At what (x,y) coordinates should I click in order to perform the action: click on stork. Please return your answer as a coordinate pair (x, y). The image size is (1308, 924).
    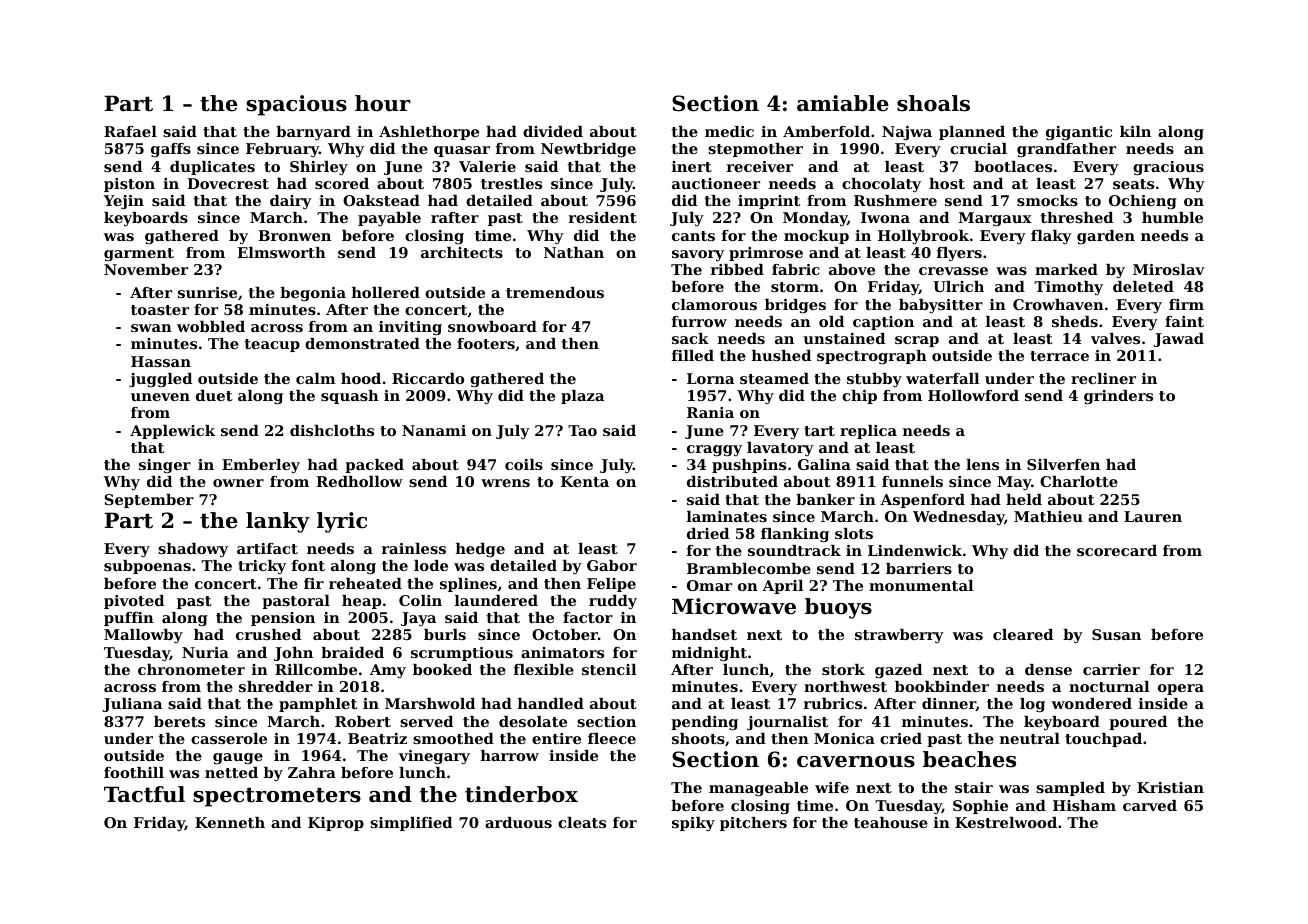
    Looking at the image, I should click on (843, 669).
